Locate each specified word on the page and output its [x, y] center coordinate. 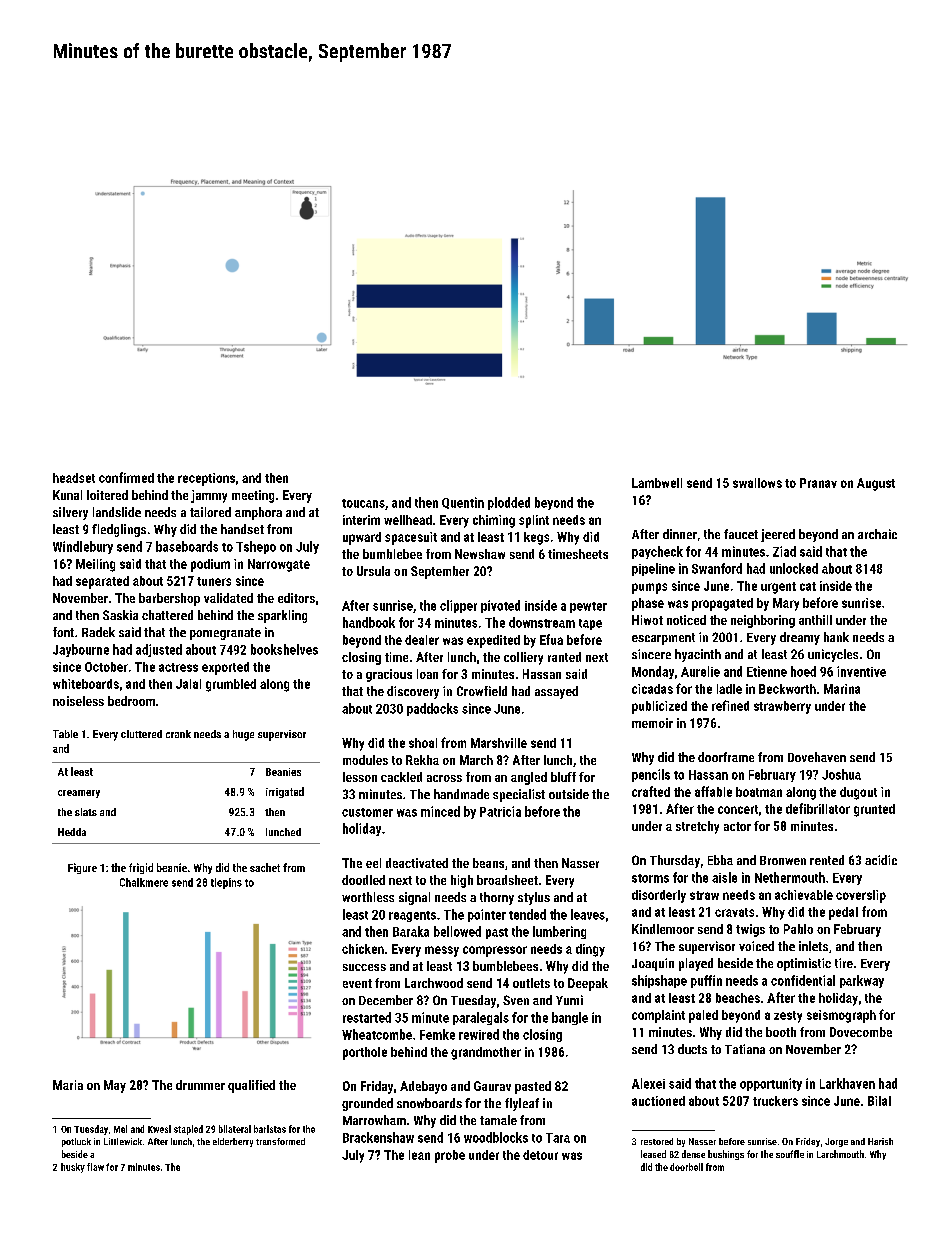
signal [414, 898]
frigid [141, 868]
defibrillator [818, 808]
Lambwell [657, 483]
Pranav [818, 483]
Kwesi [159, 1129]
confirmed [126, 477]
